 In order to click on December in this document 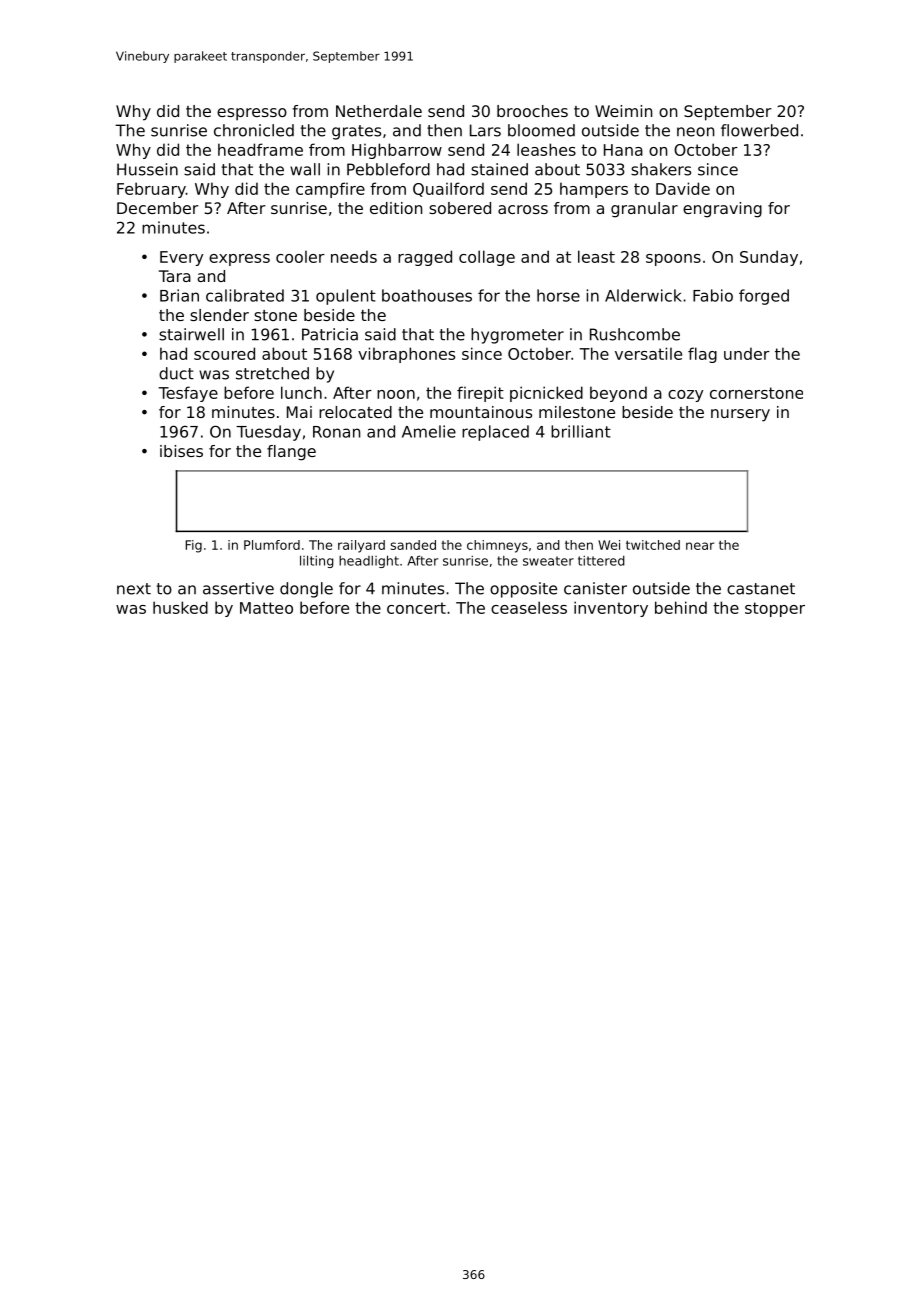, I will do `click(157, 208)`.
